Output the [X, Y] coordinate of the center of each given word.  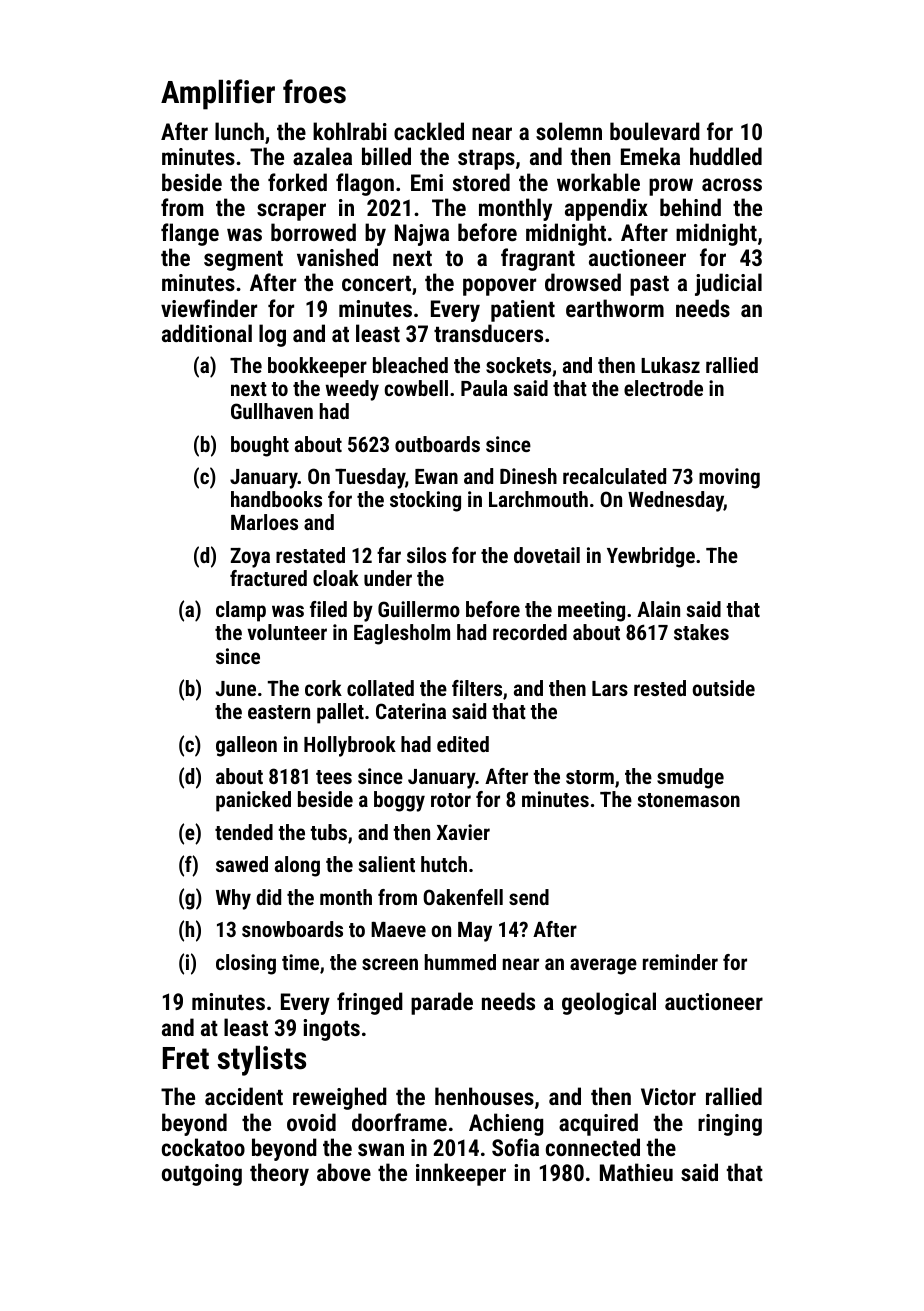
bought [260, 446]
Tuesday [370, 478]
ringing [730, 1125]
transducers [488, 333]
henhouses [484, 1096]
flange [190, 234]
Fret [186, 1058]
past [649, 286]
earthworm [615, 308]
